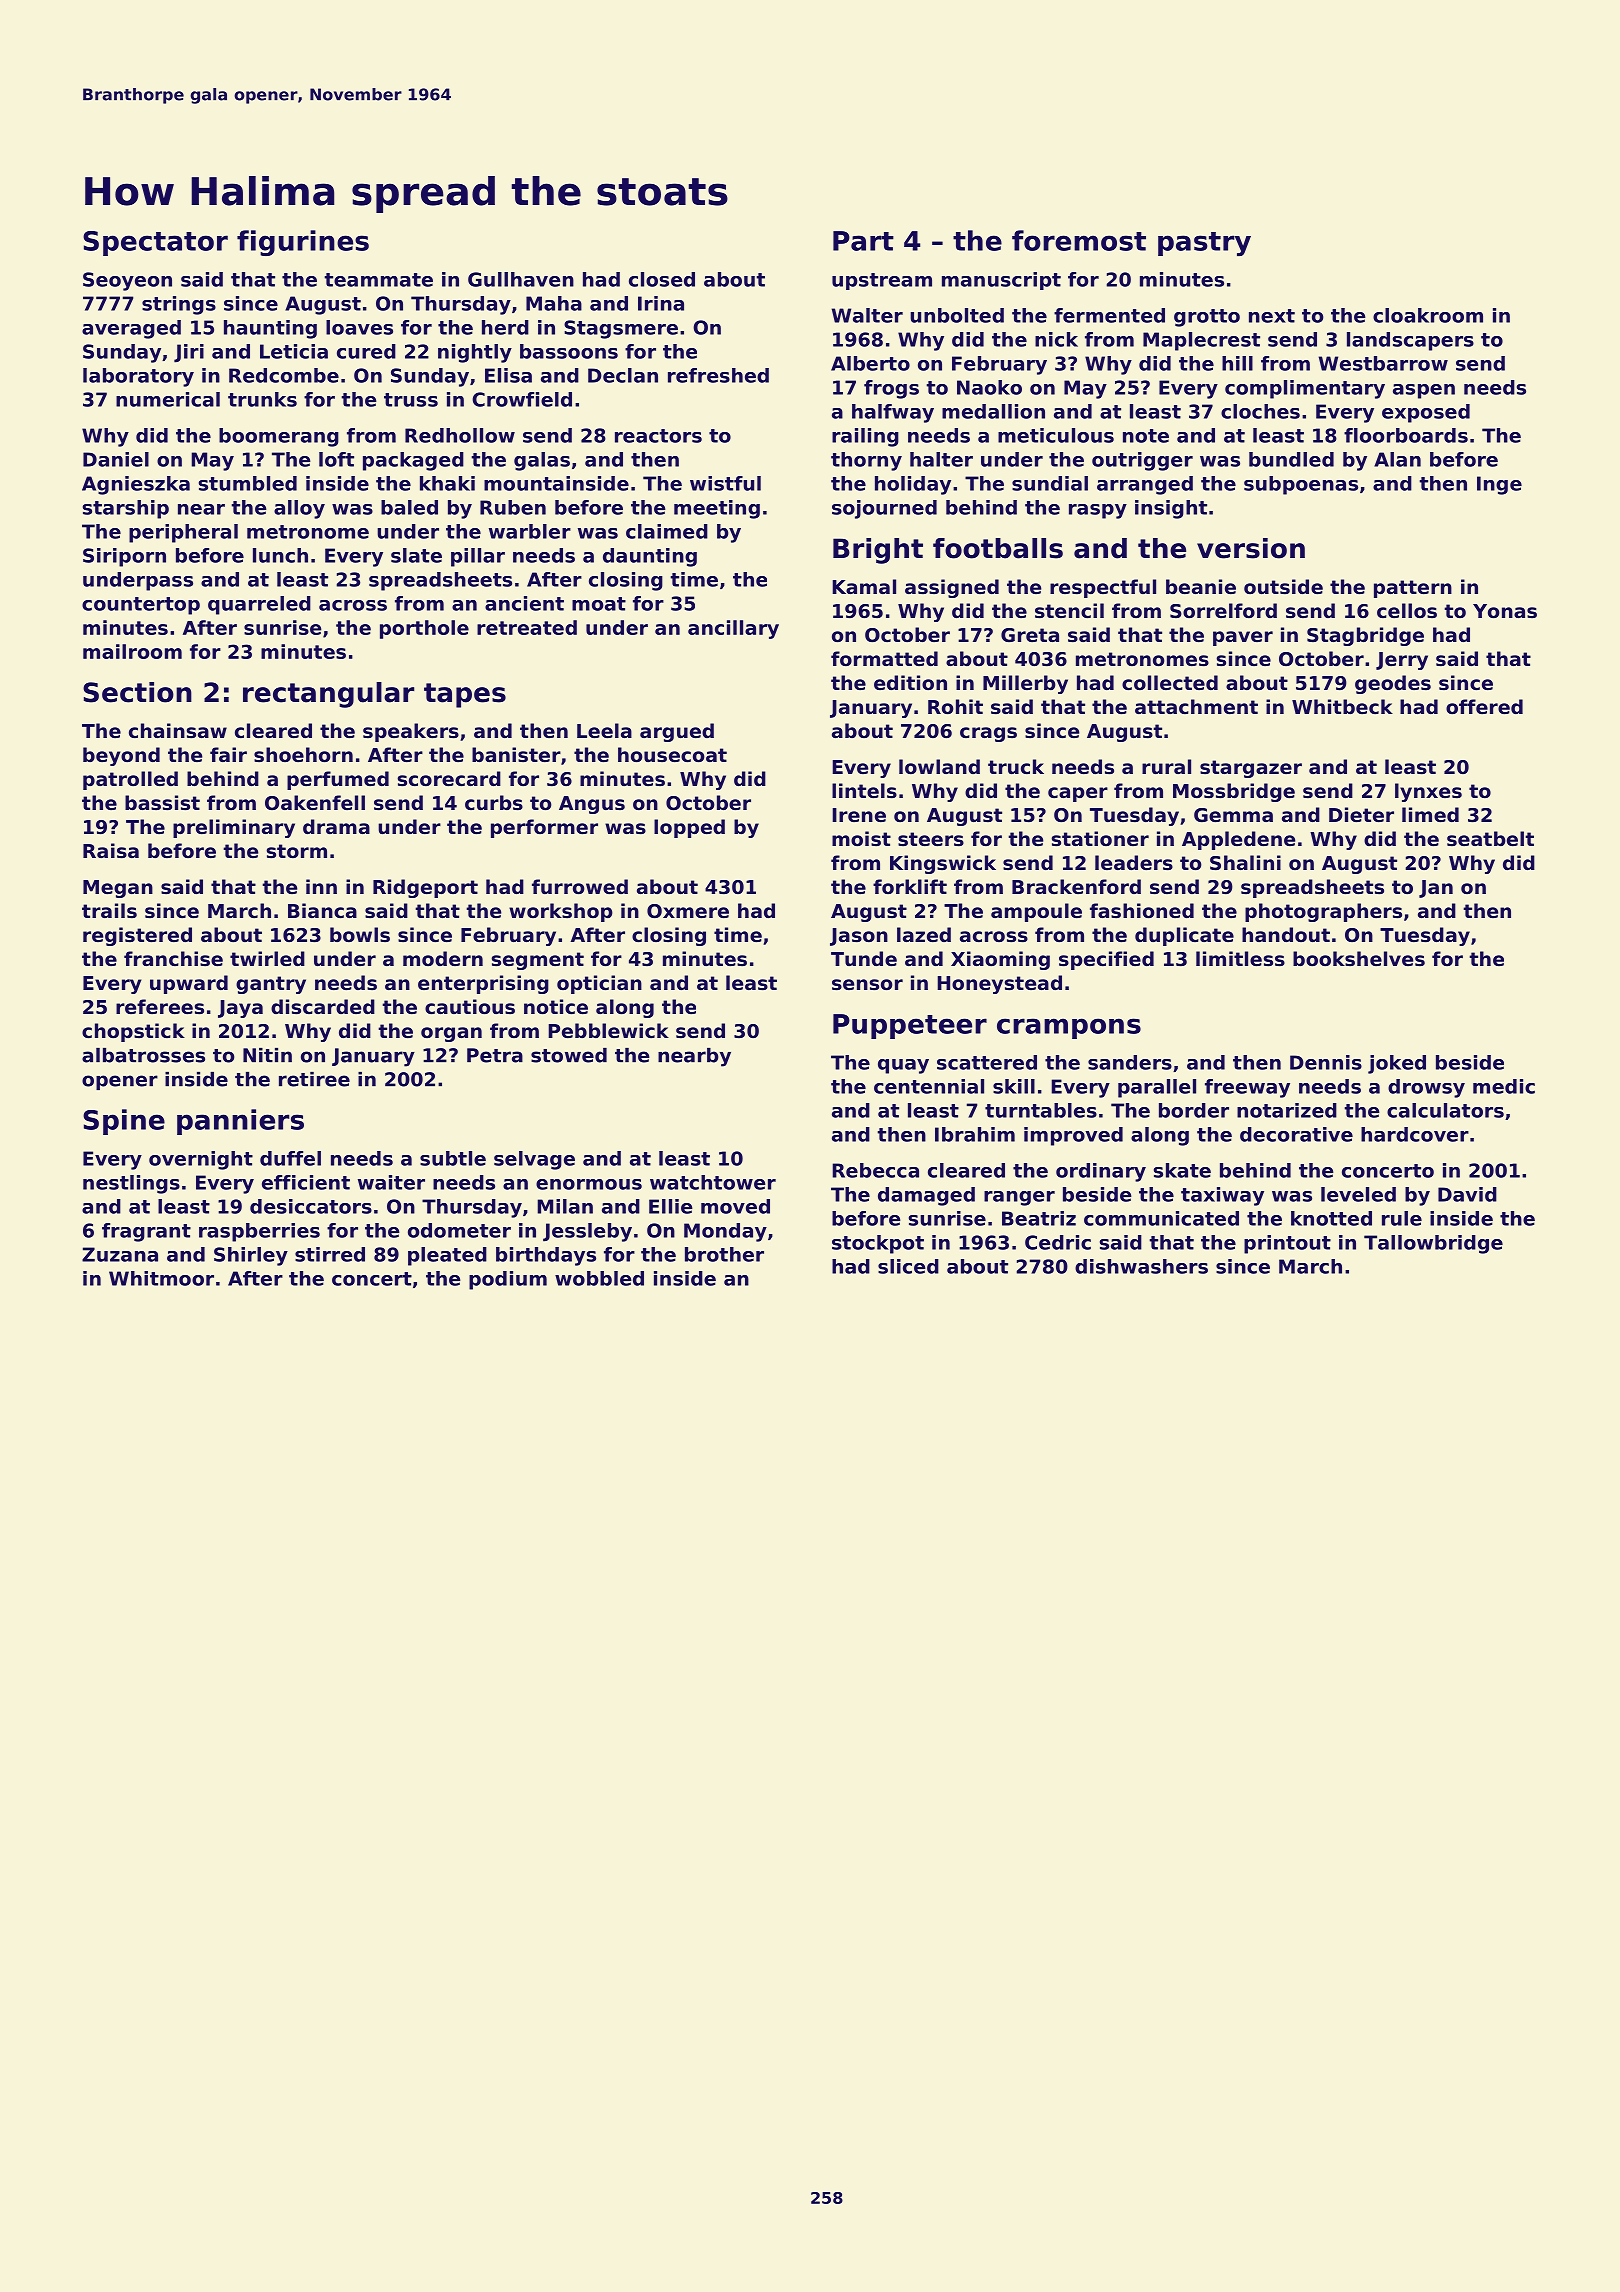 The height and width of the page is (2292, 1620). I want to click on closed, so click(662, 279).
